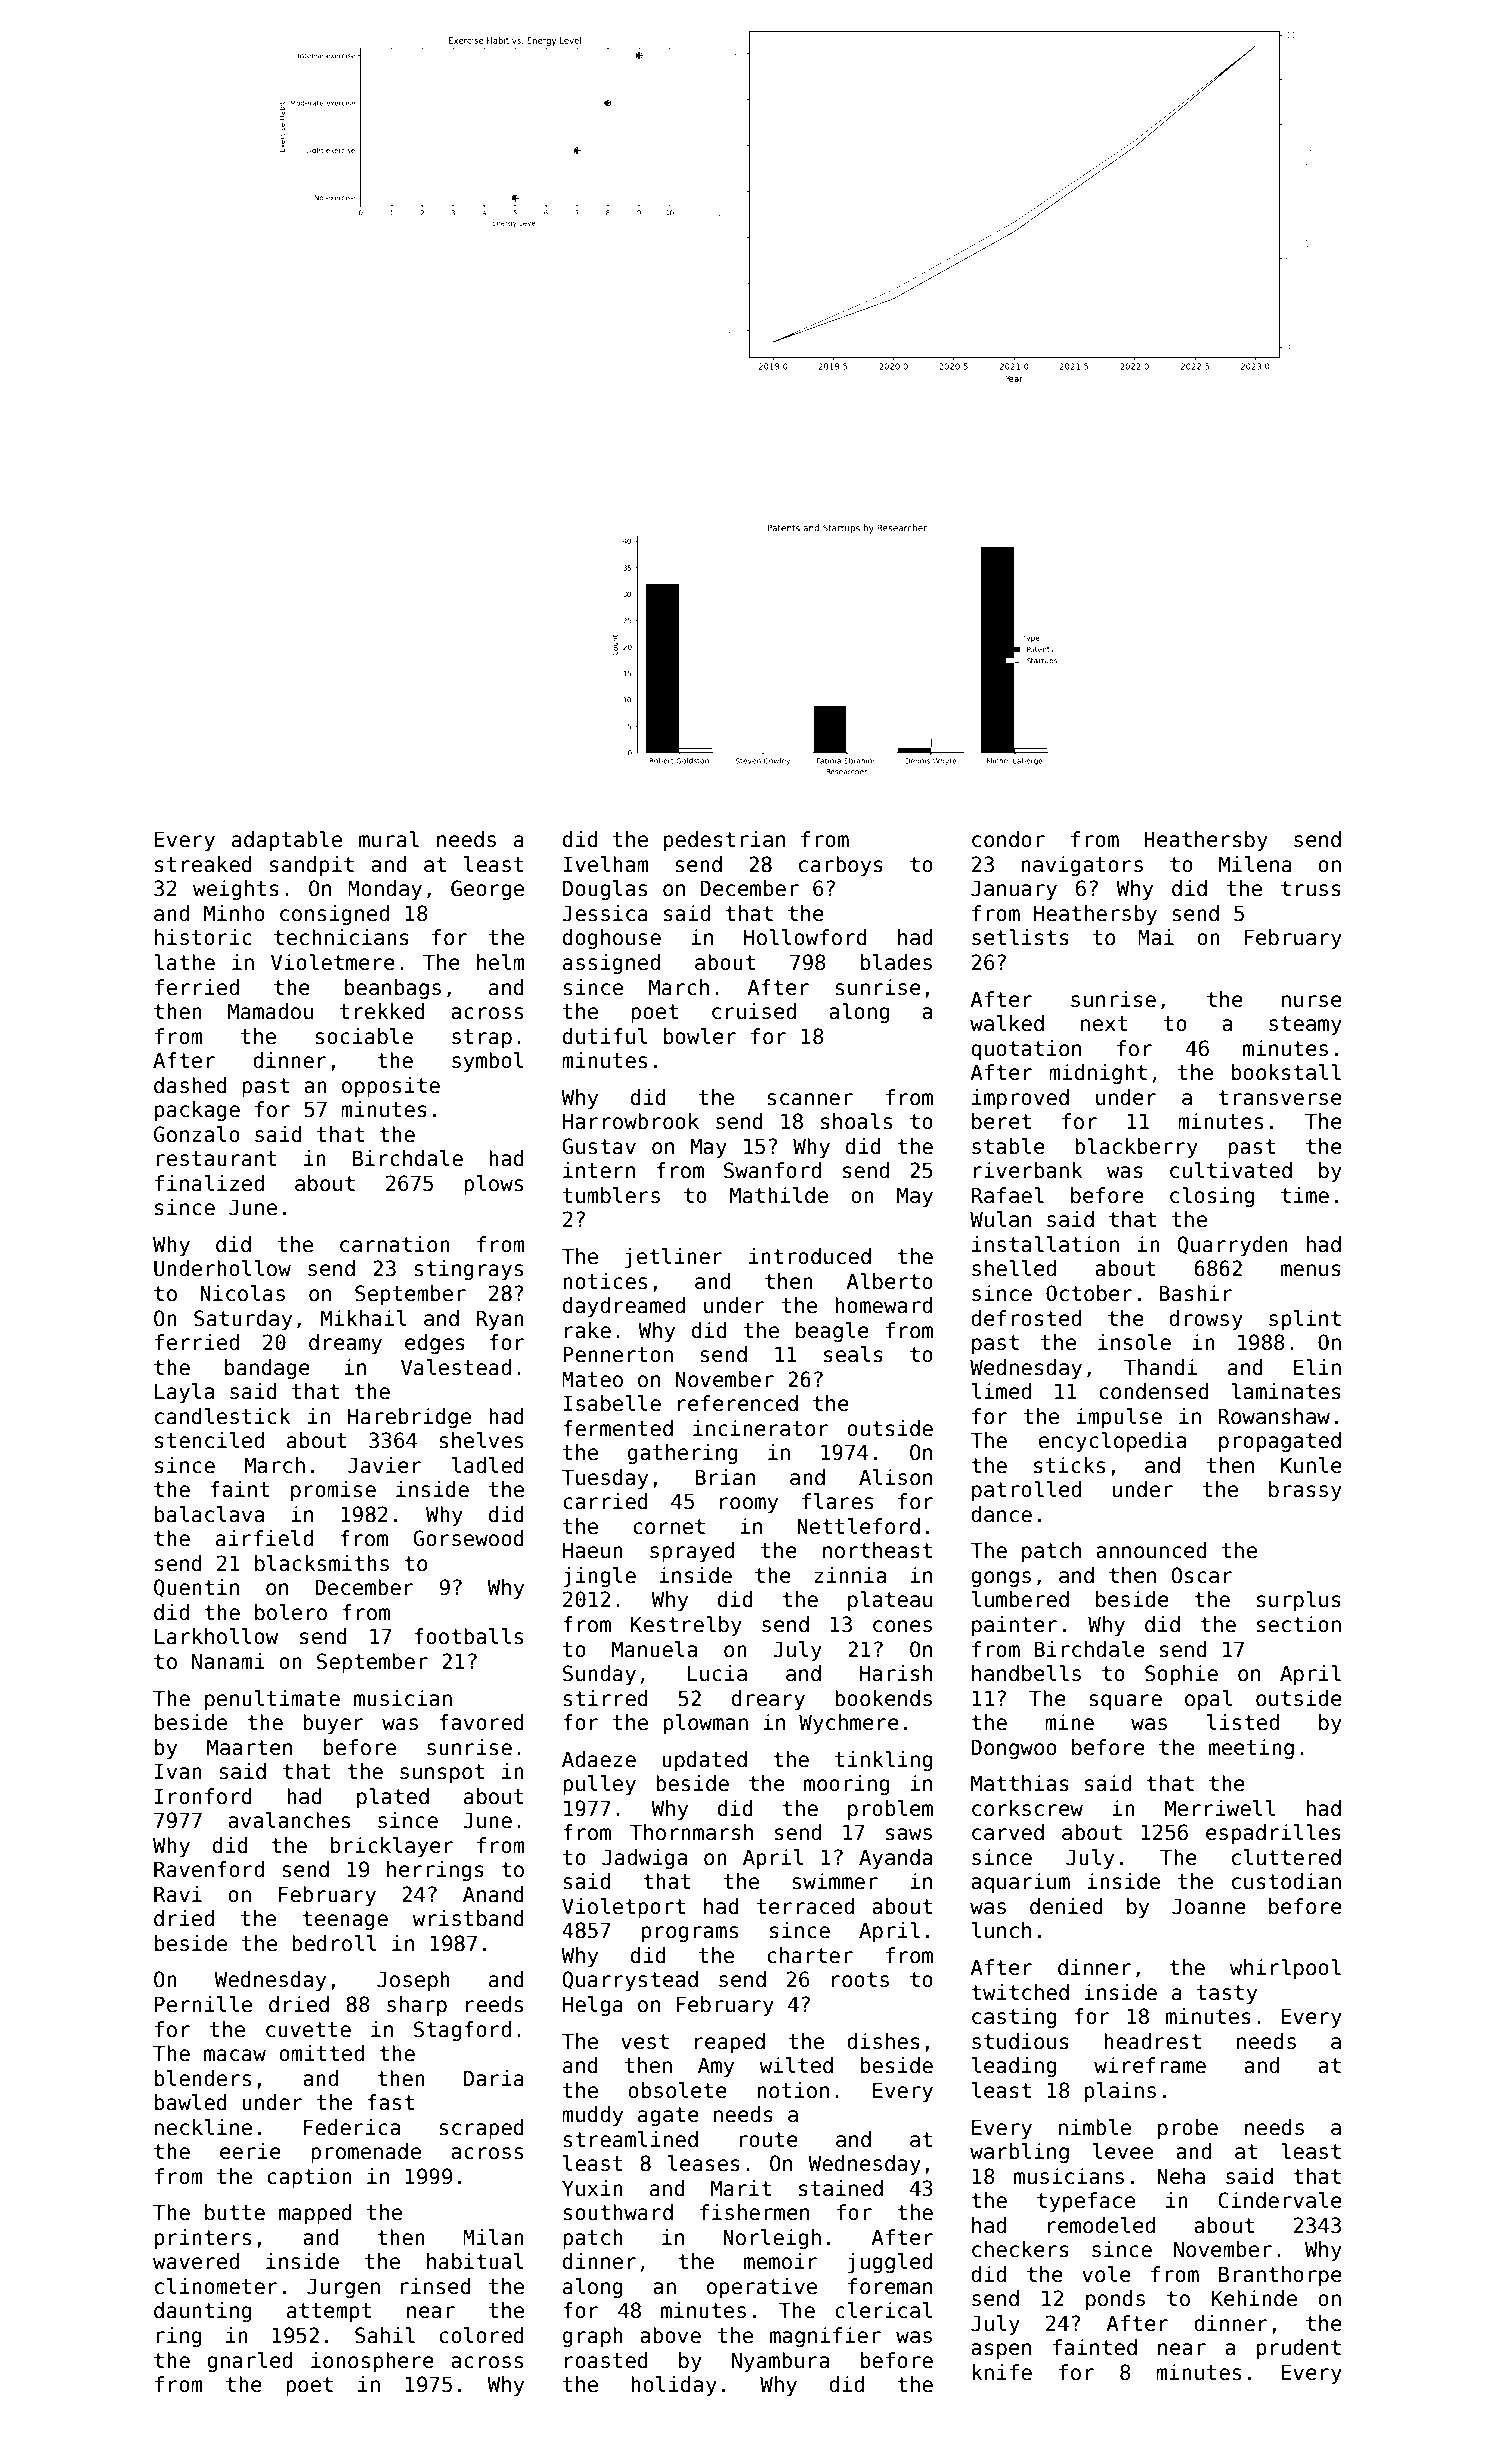 The image size is (1496, 2464). I want to click on Federica, so click(352, 2127).
